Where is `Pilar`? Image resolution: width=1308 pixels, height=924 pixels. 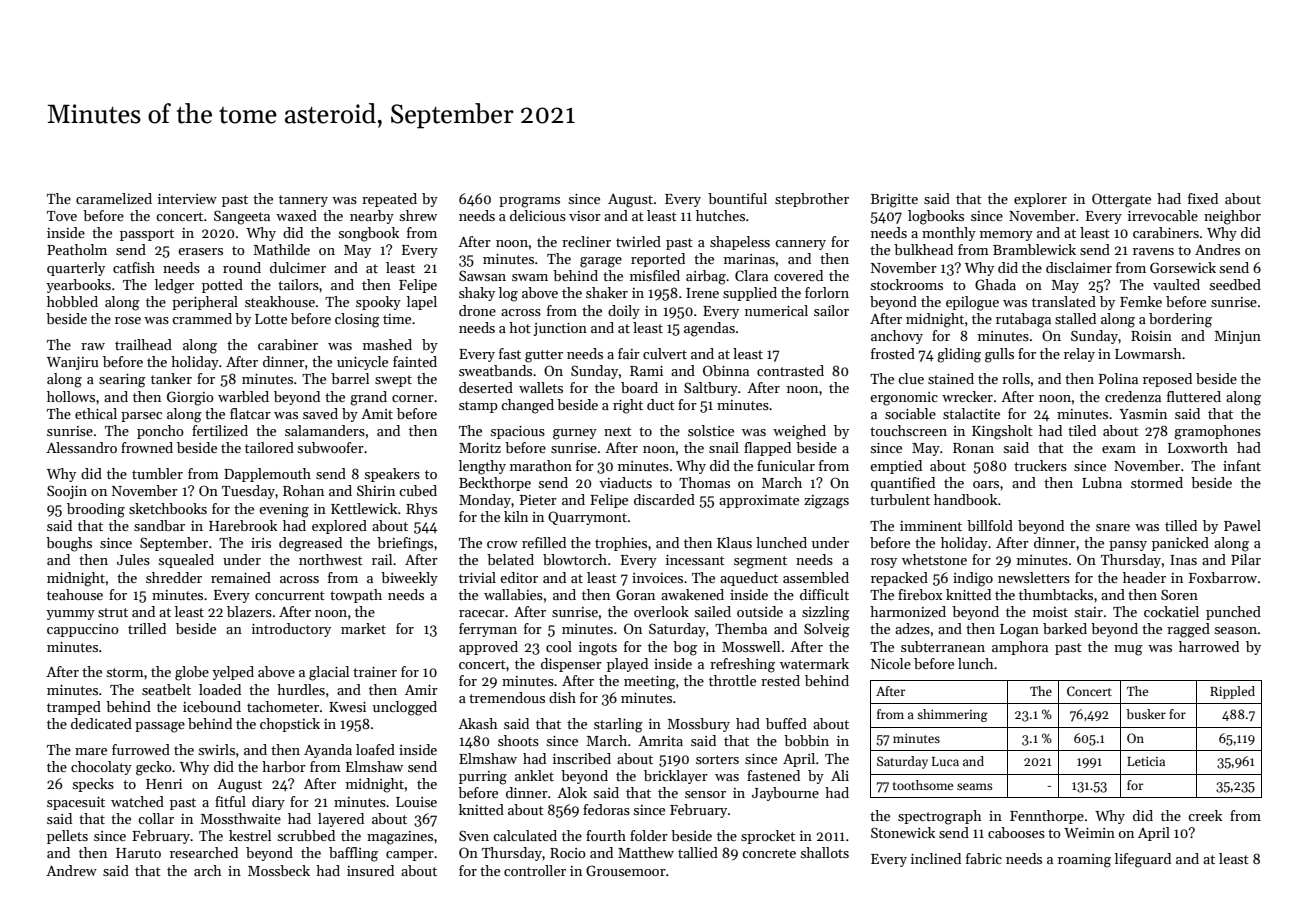
Pilar is located at coordinates (1246, 559).
